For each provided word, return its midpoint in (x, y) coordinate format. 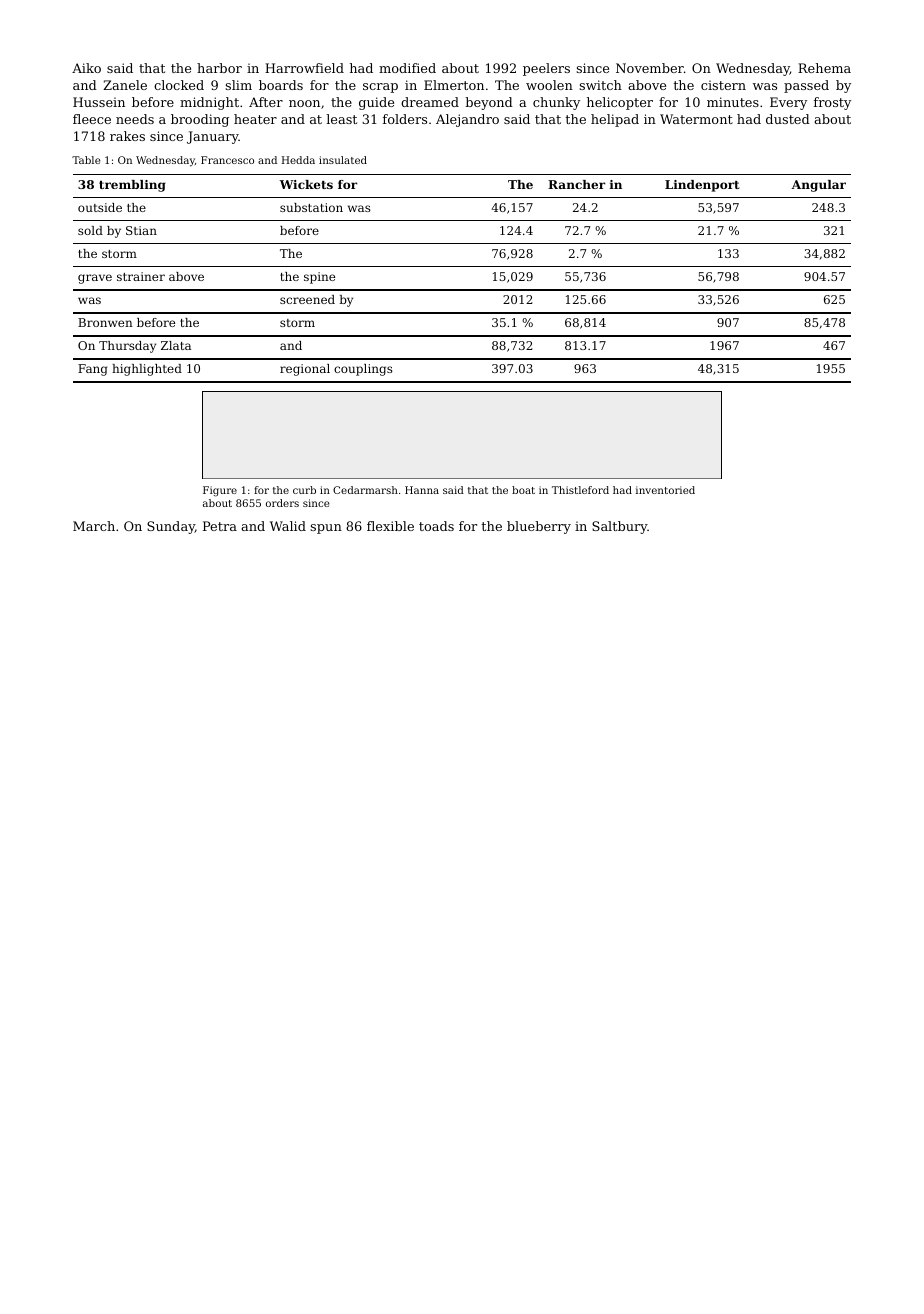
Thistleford (580, 490)
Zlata (176, 345)
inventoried (665, 490)
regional (305, 370)
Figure (220, 491)
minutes (733, 102)
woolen (549, 85)
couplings (363, 370)
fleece (92, 119)
